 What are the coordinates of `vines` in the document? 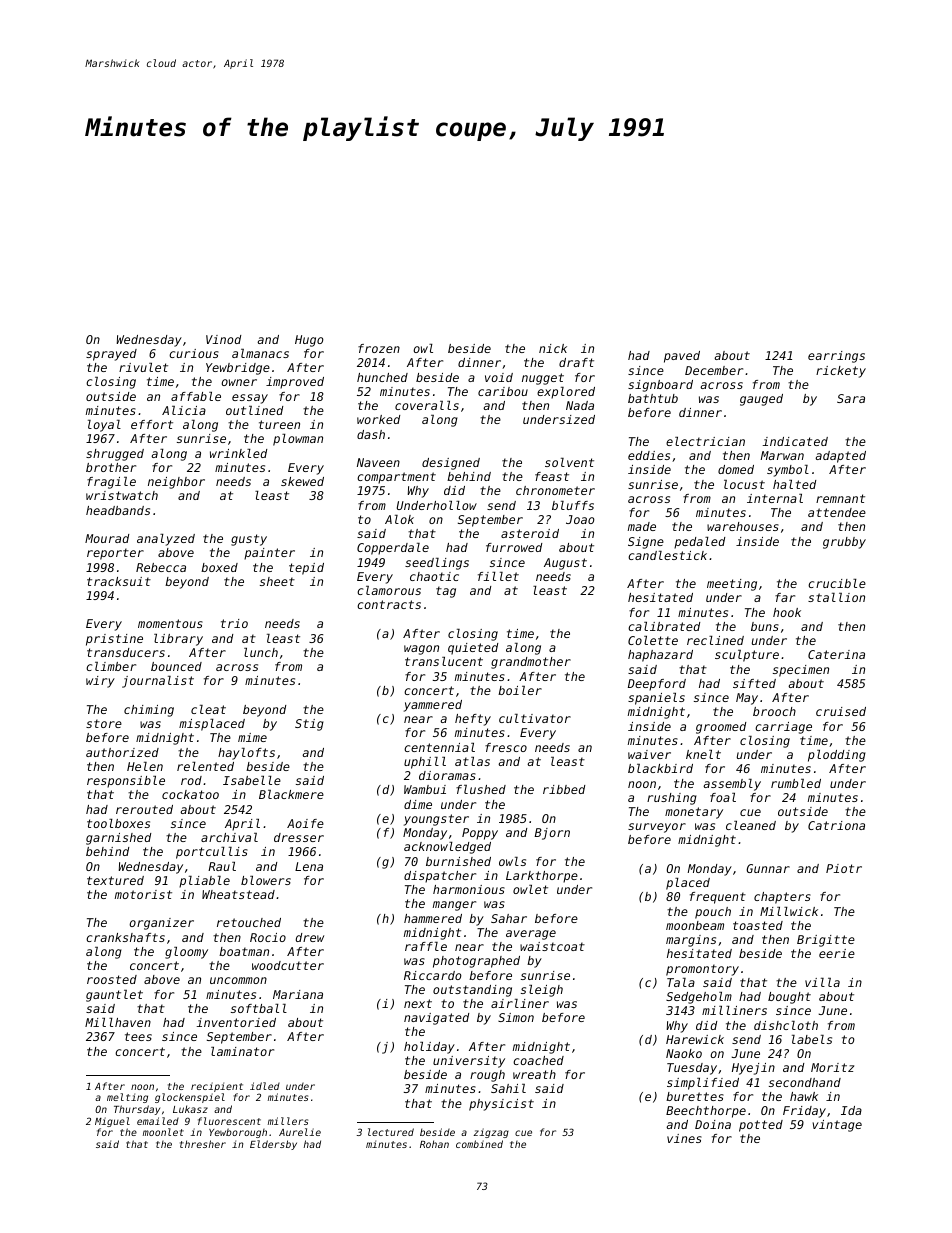 It's located at (684, 1138).
